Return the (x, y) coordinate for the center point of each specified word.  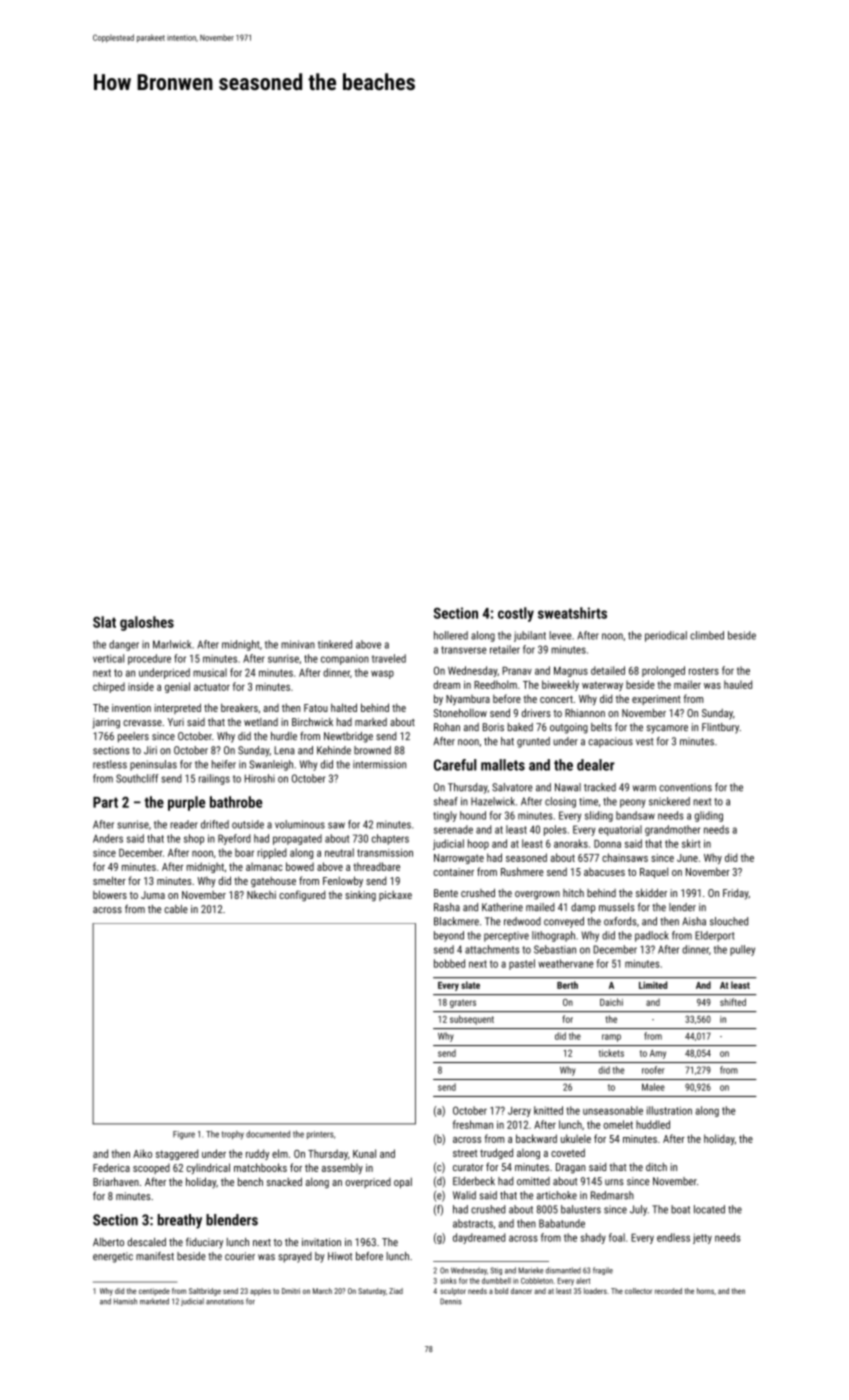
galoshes (147, 623)
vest (644, 742)
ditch (656, 1167)
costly (516, 614)
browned (372, 750)
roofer (653, 1070)
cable (176, 909)
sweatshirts (572, 613)
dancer (521, 1291)
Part (105, 802)
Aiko (142, 1153)
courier (240, 1256)
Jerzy (519, 1112)
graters (463, 1003)
